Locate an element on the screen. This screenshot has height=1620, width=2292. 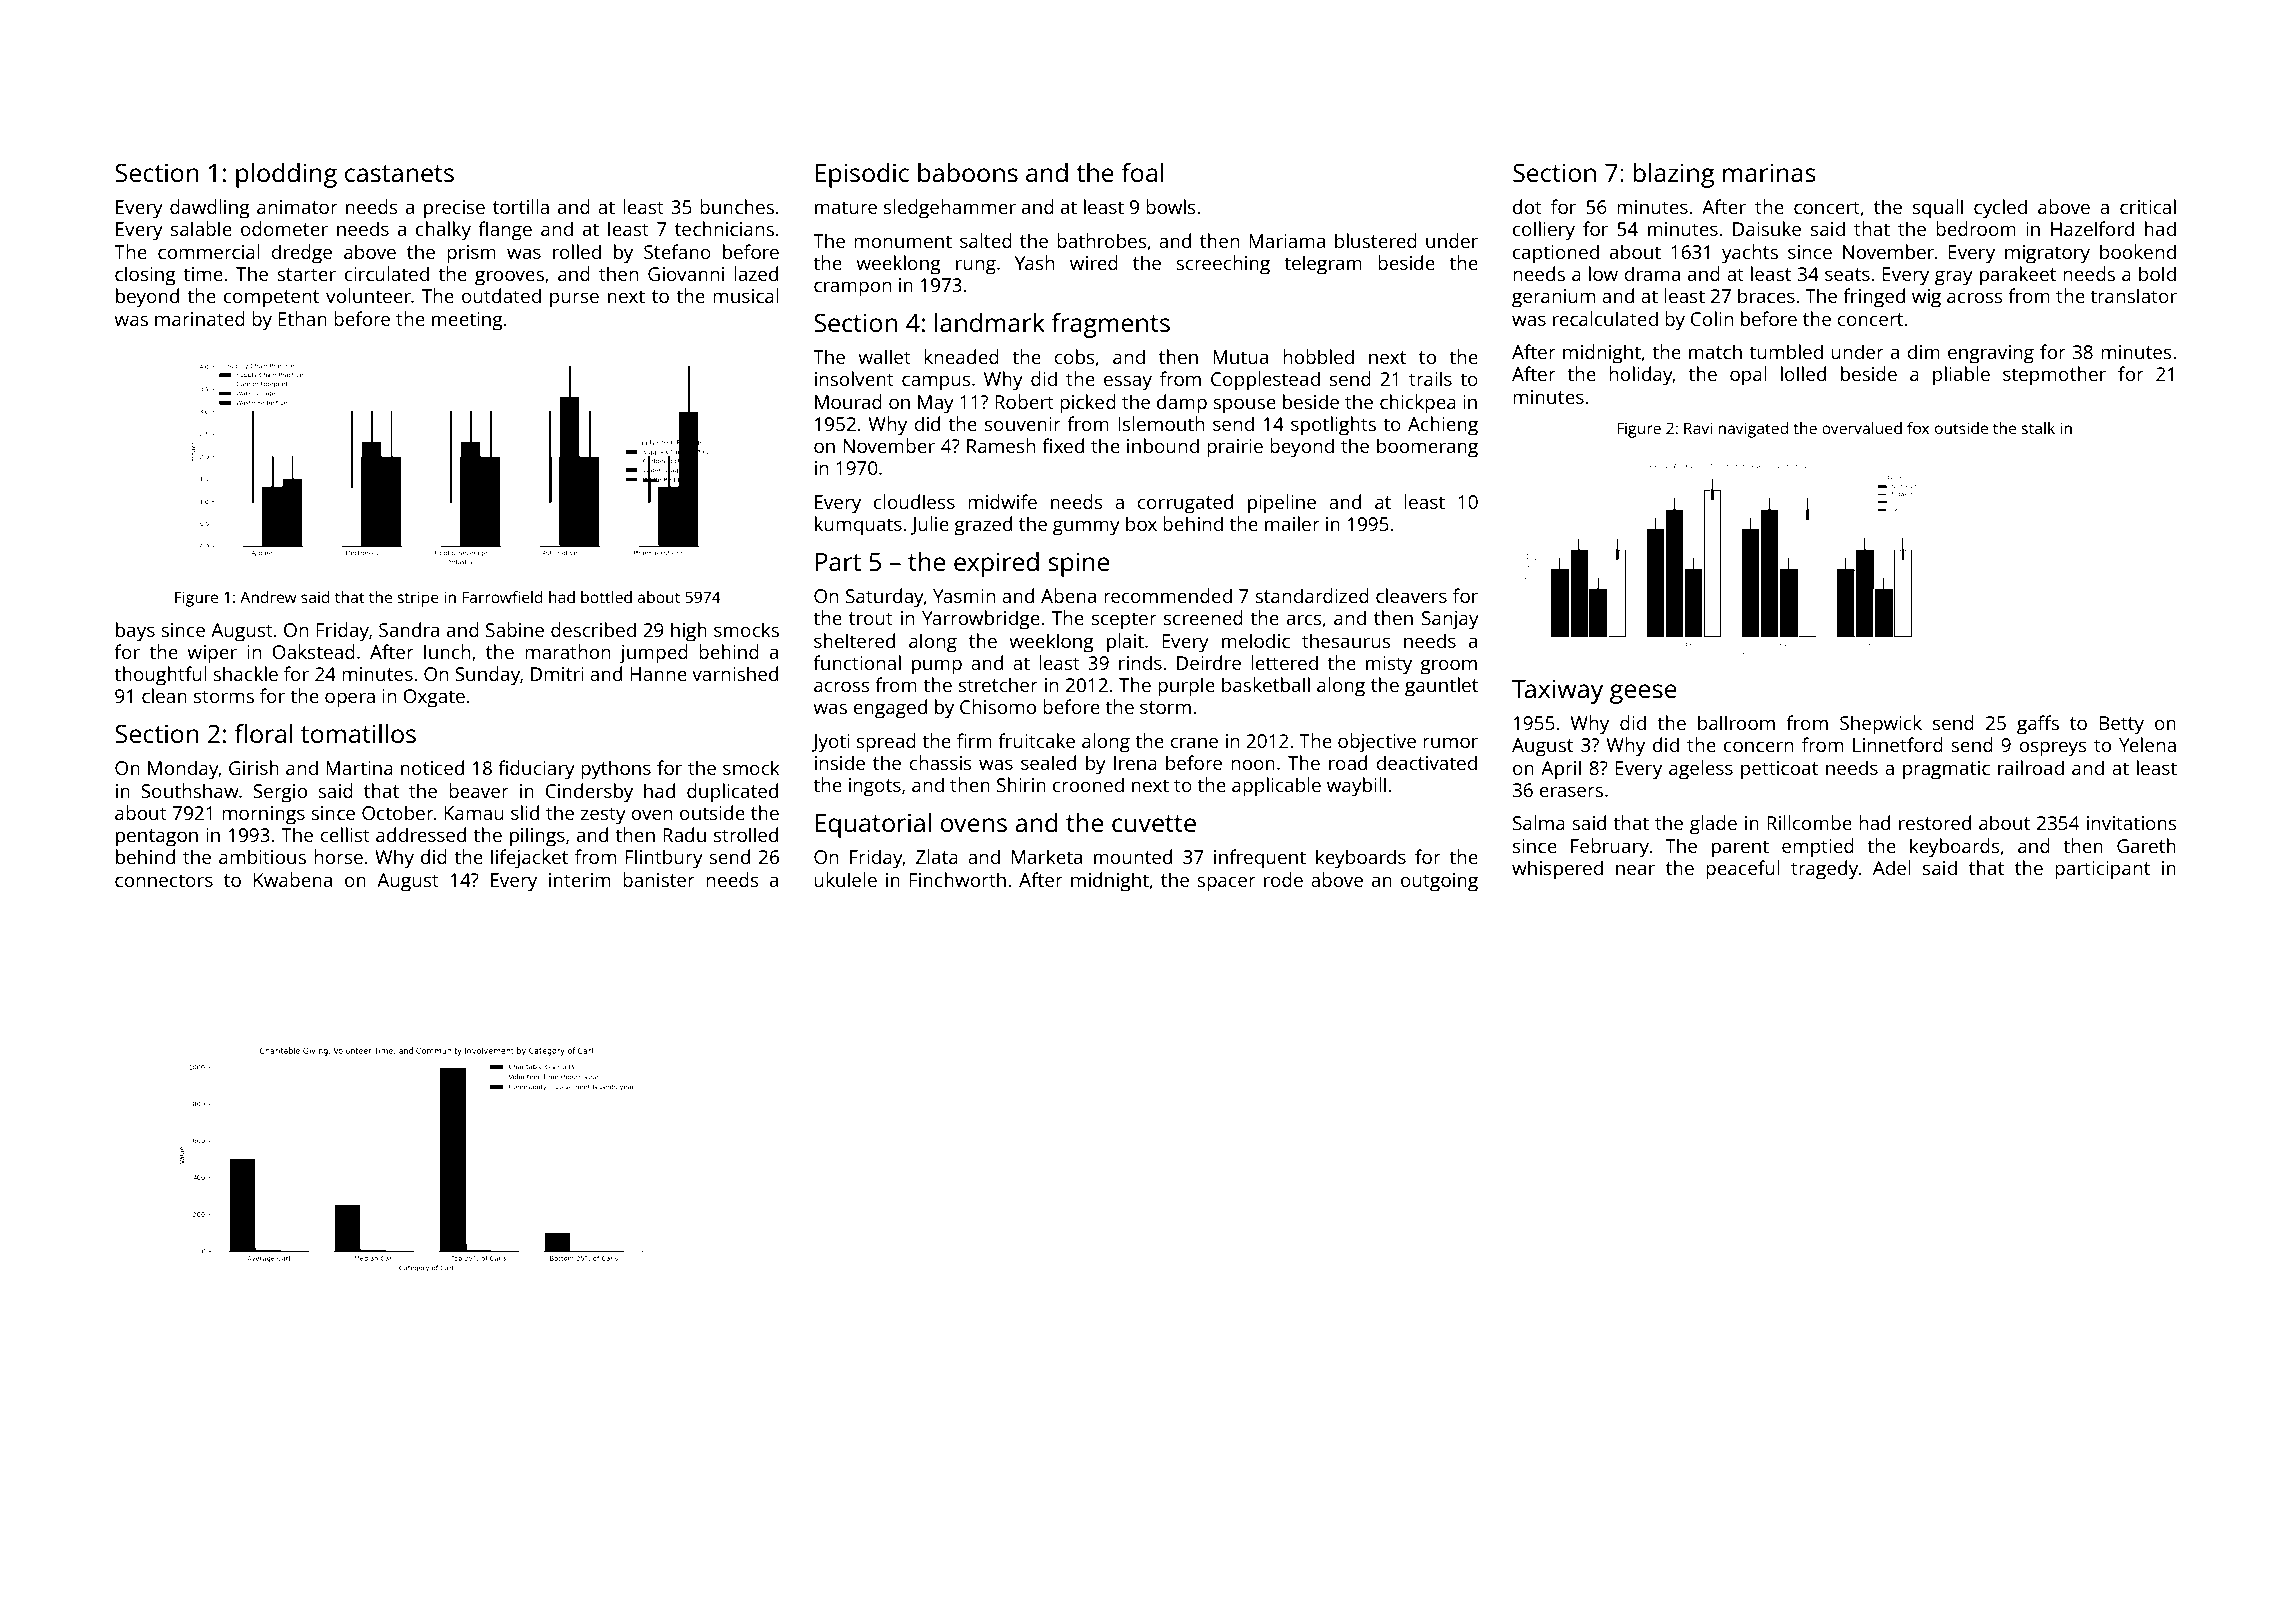
restored is located at coordinates (1935, 822).
